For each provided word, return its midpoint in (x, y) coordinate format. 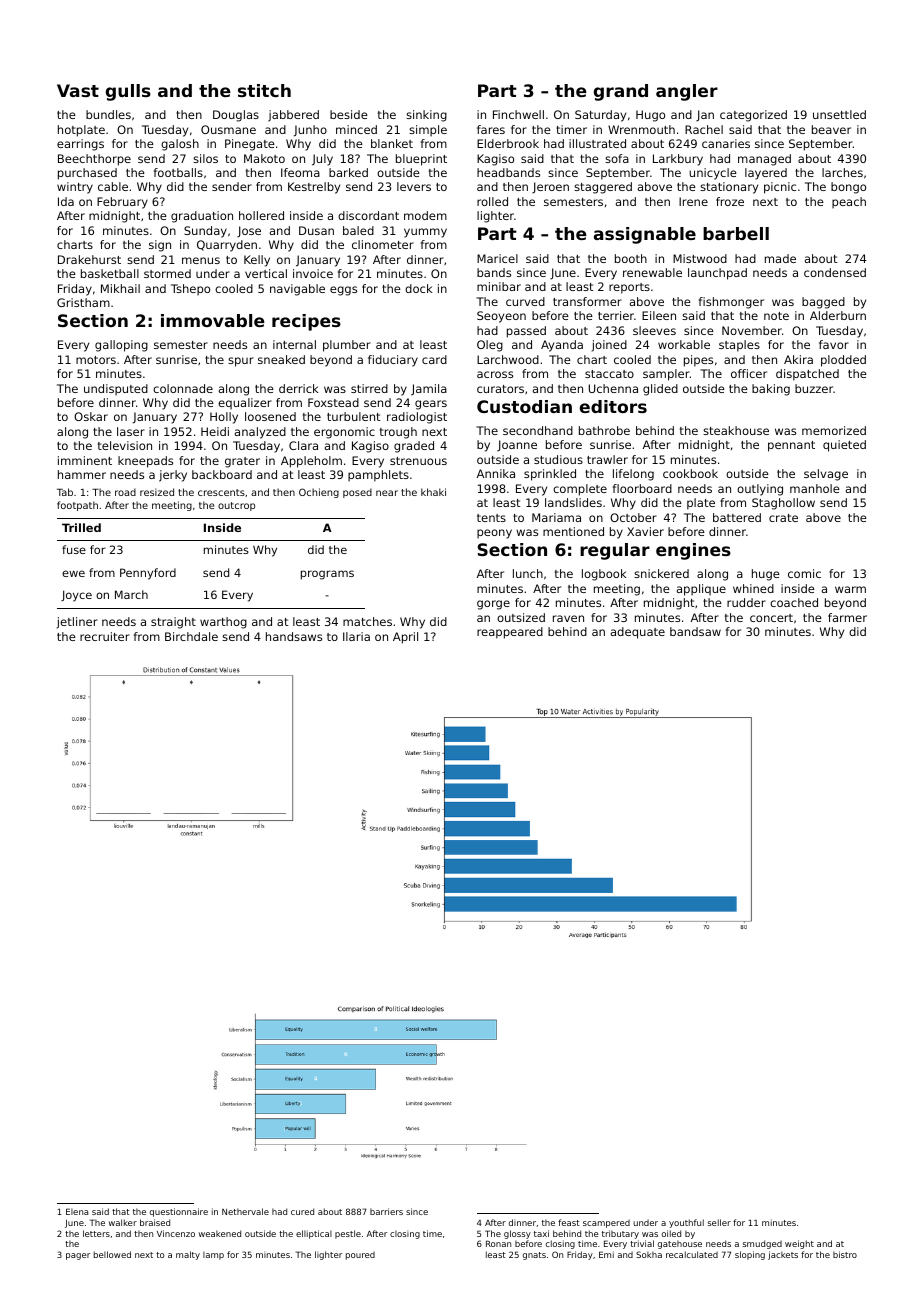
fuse (74, 549)
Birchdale (191, 636)
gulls (128, 92)
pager (78, 1256)
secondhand (538, 430)
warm (850, 589)
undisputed (116, 390)
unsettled (839, 114)
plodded (843, 361)
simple (428, 131)
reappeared (510, 633)
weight (799, 1244)
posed (357, 493)
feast (569, 1222)
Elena (77, 1211)
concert (771, 618)
